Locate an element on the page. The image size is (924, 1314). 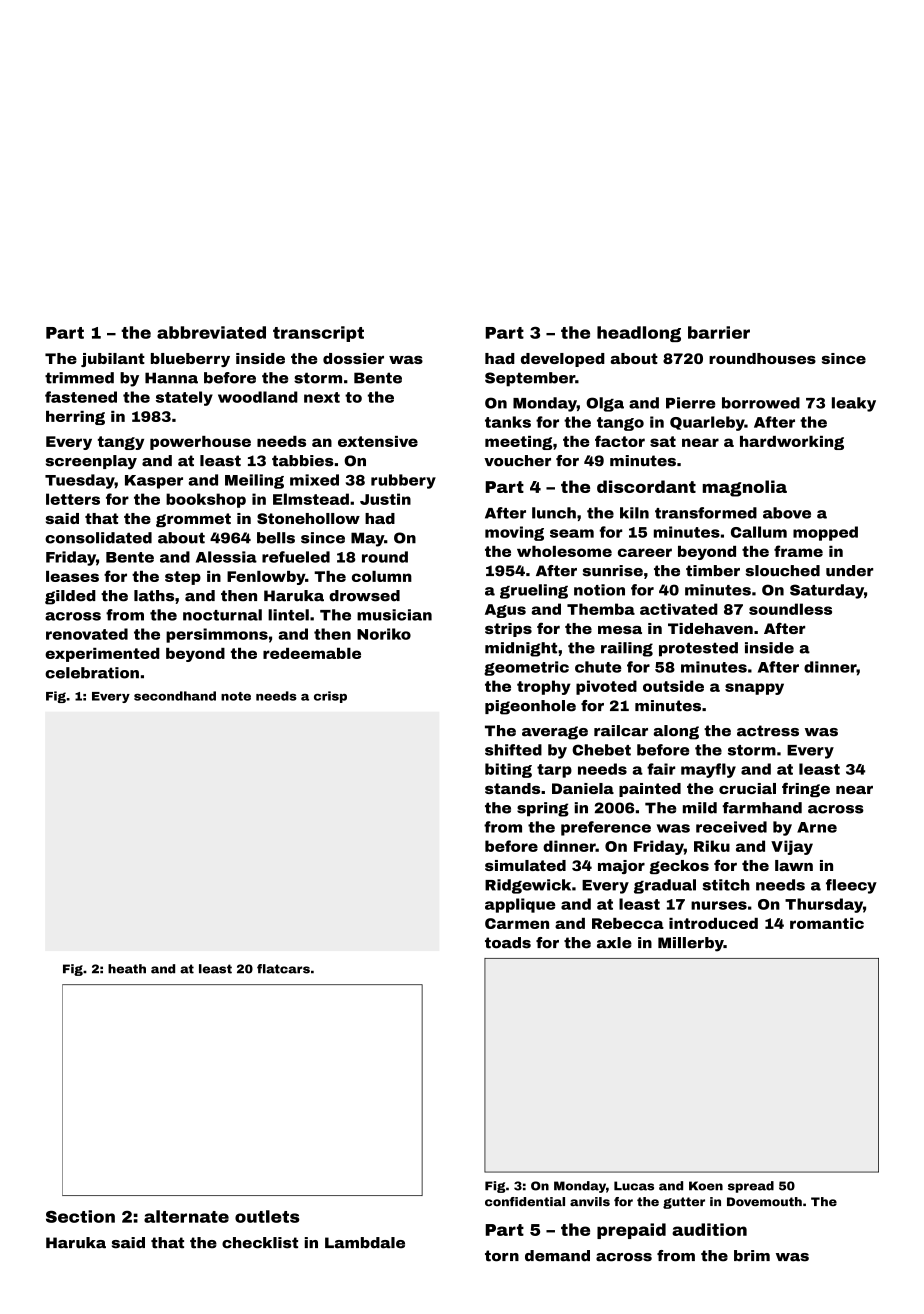
stately is located at coordinates (184, 398).
